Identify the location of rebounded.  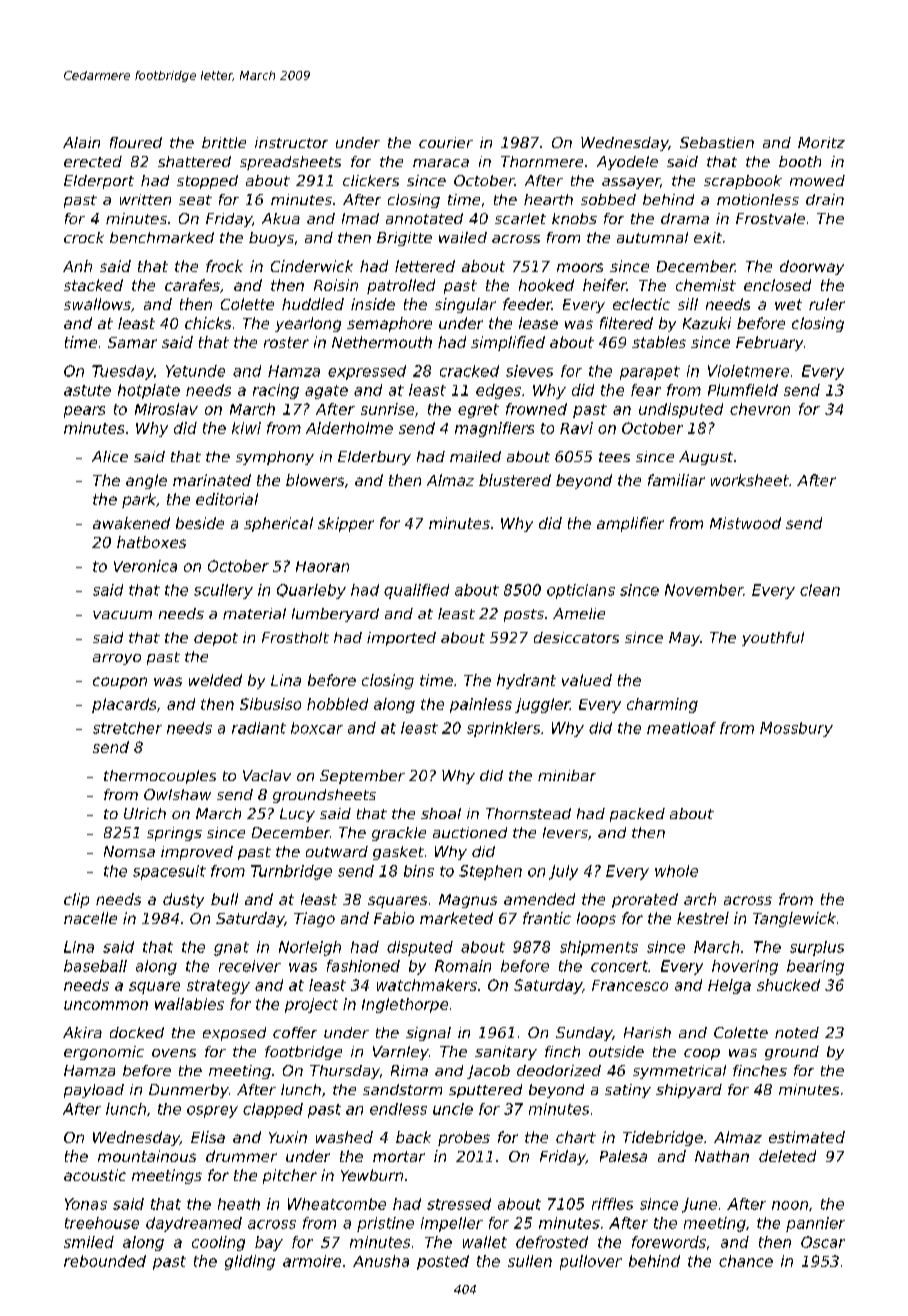
(105, 1261).
